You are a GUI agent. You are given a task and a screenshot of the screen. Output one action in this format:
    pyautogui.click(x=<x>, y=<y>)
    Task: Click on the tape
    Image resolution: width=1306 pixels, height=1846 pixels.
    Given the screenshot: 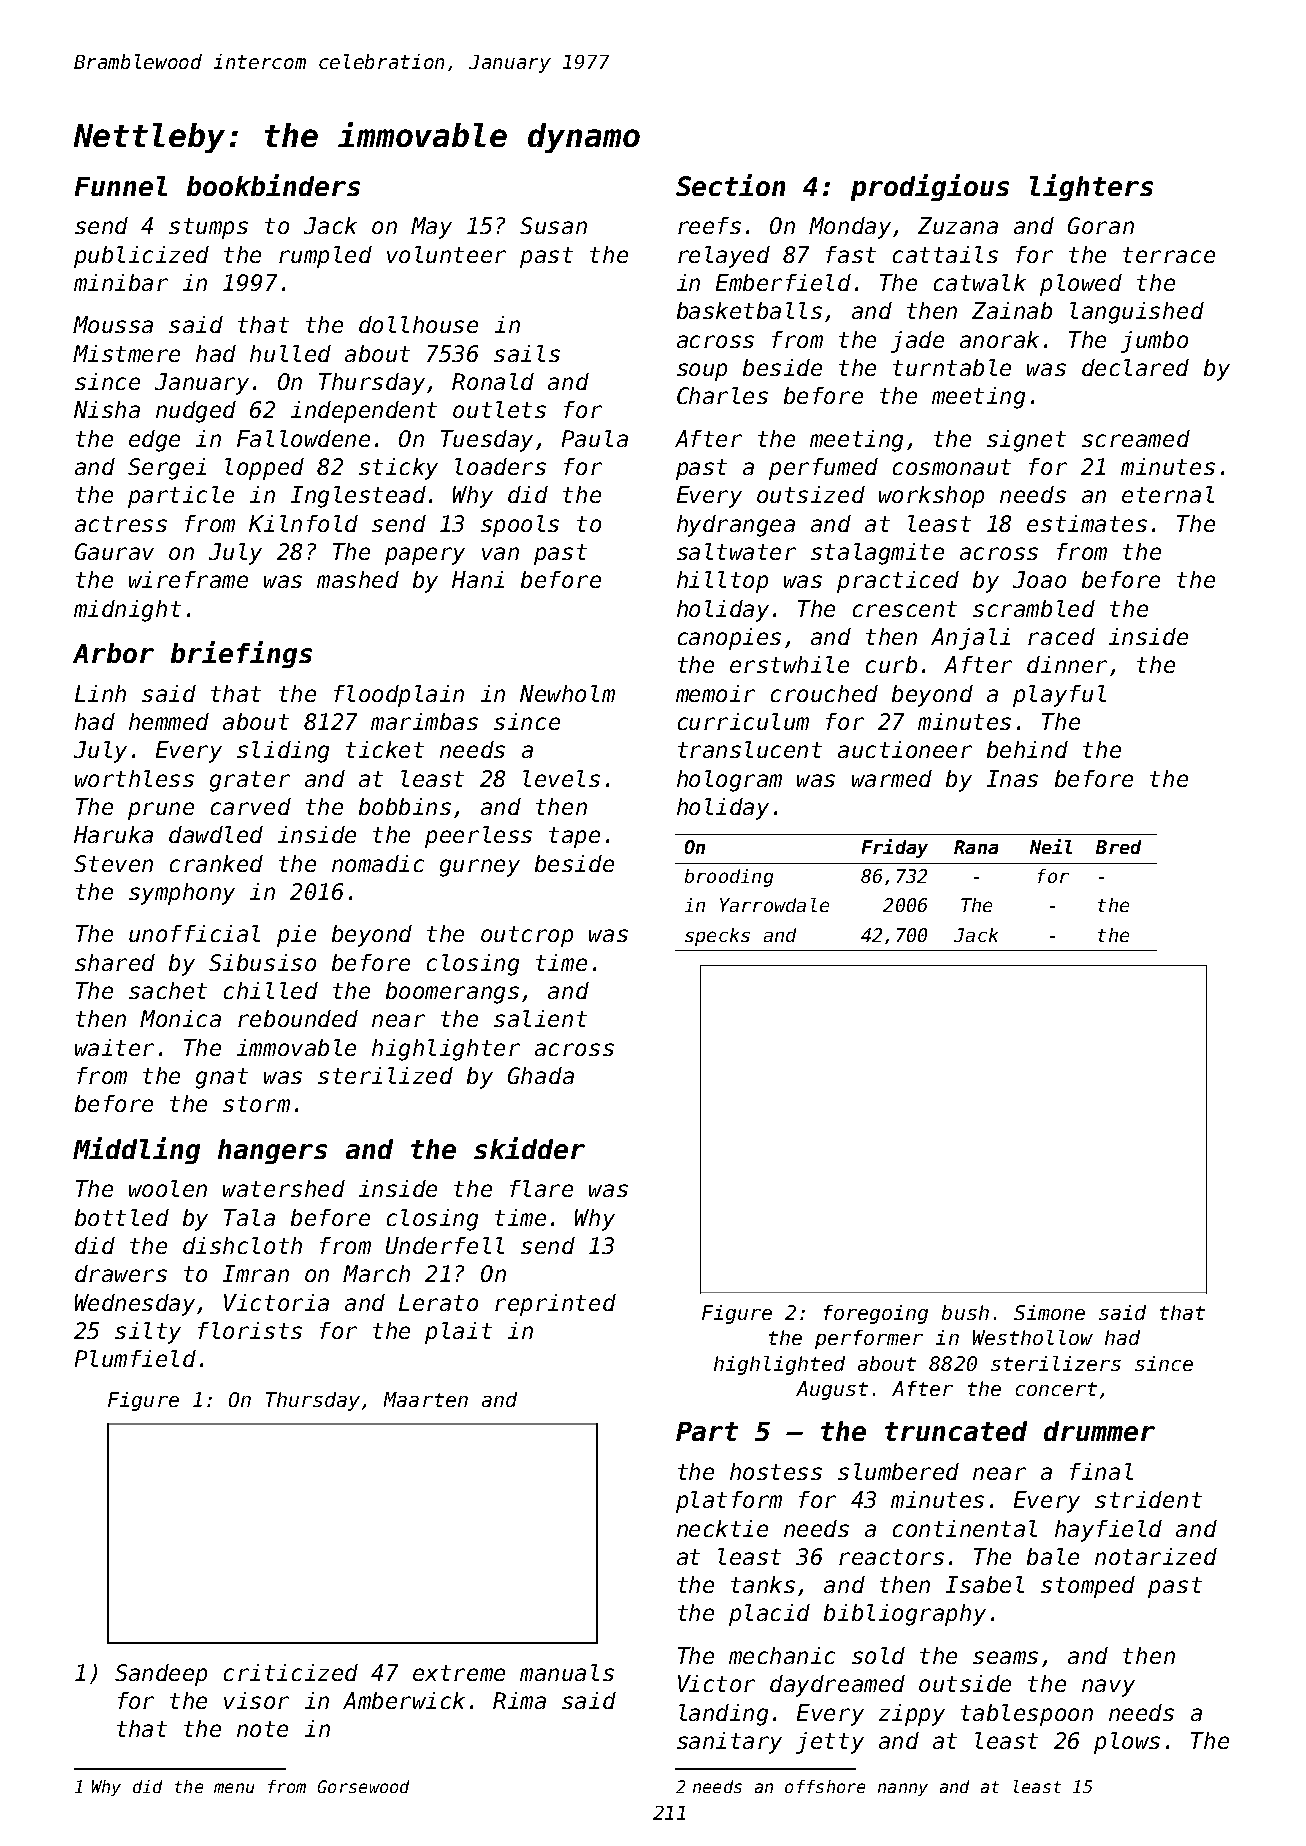 What is the action you would take?
    pyautogui.click(x=574, y=837)
